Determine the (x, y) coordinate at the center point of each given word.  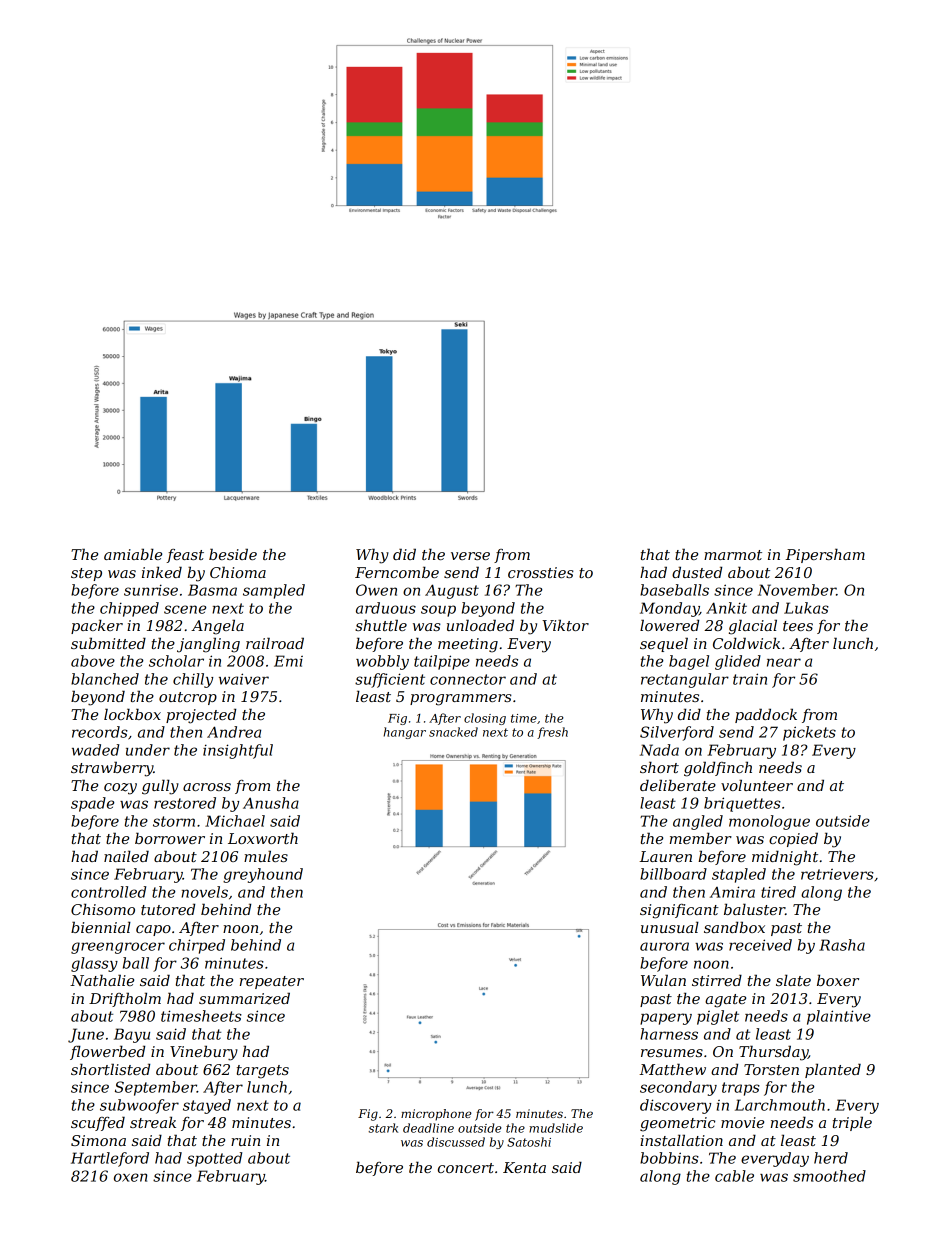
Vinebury (204, 1053)
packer (97, 626)
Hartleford (110, 1159)
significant (679, 911)
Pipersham (825, 555)
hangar (404, 733)
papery (666, 1019)
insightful (238, 751)
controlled (108, 892)
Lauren (665, 856)
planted (833, 1070)
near (784, 662)
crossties (541, 572)
